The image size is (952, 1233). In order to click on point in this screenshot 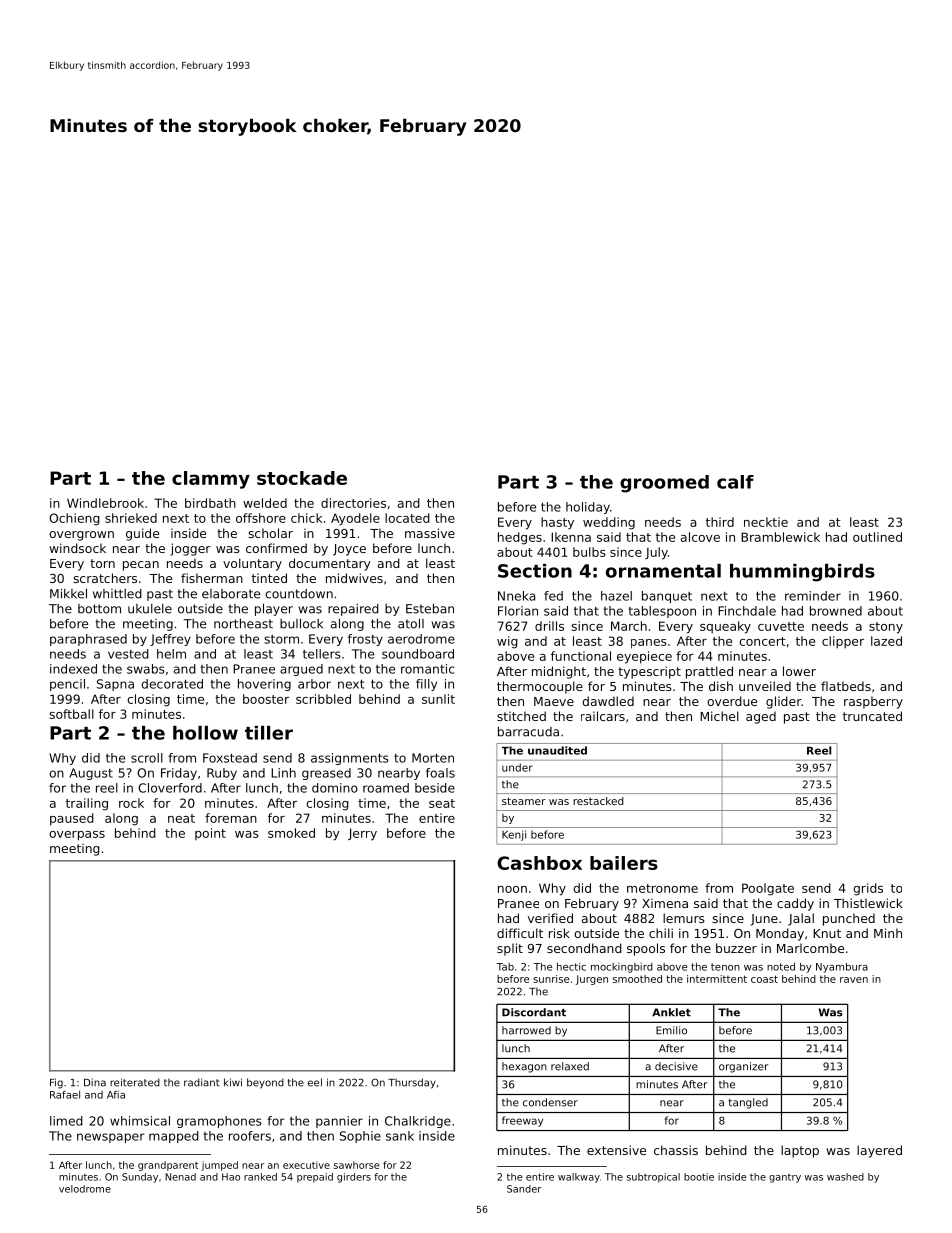, I will do `click(210, 834)`.
